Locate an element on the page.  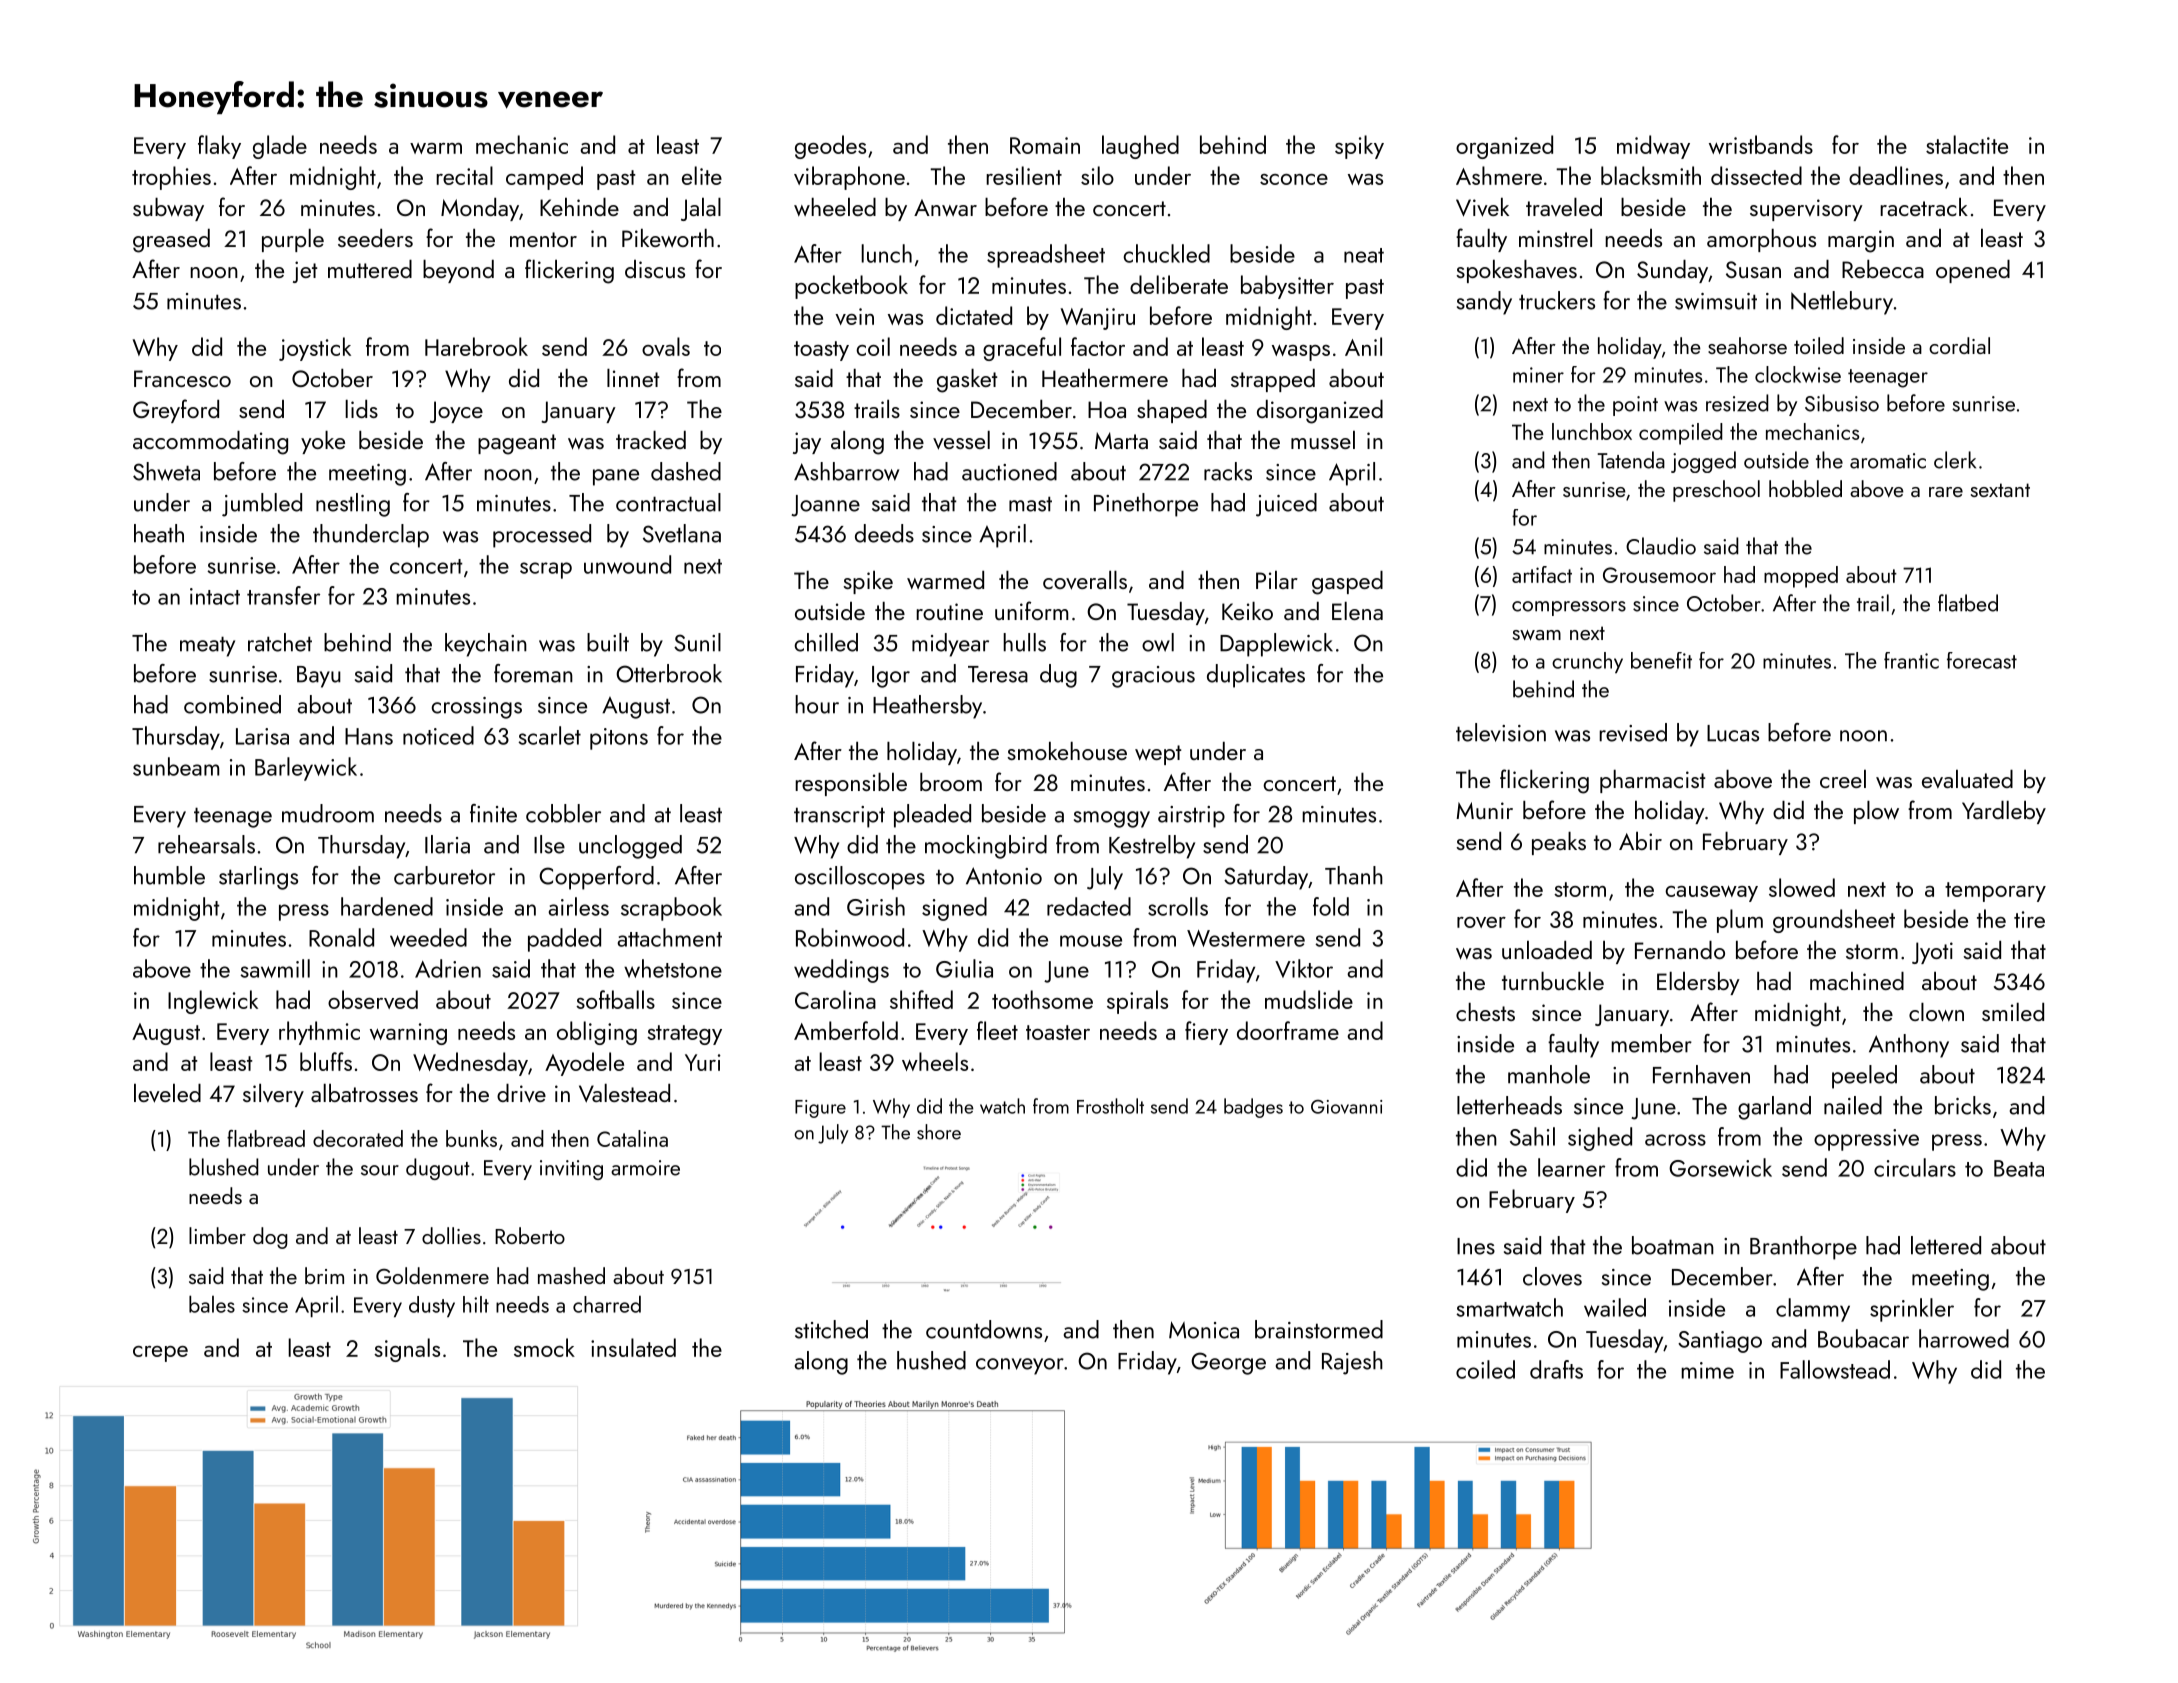
accommodating is located at coordinates (210, 443).
